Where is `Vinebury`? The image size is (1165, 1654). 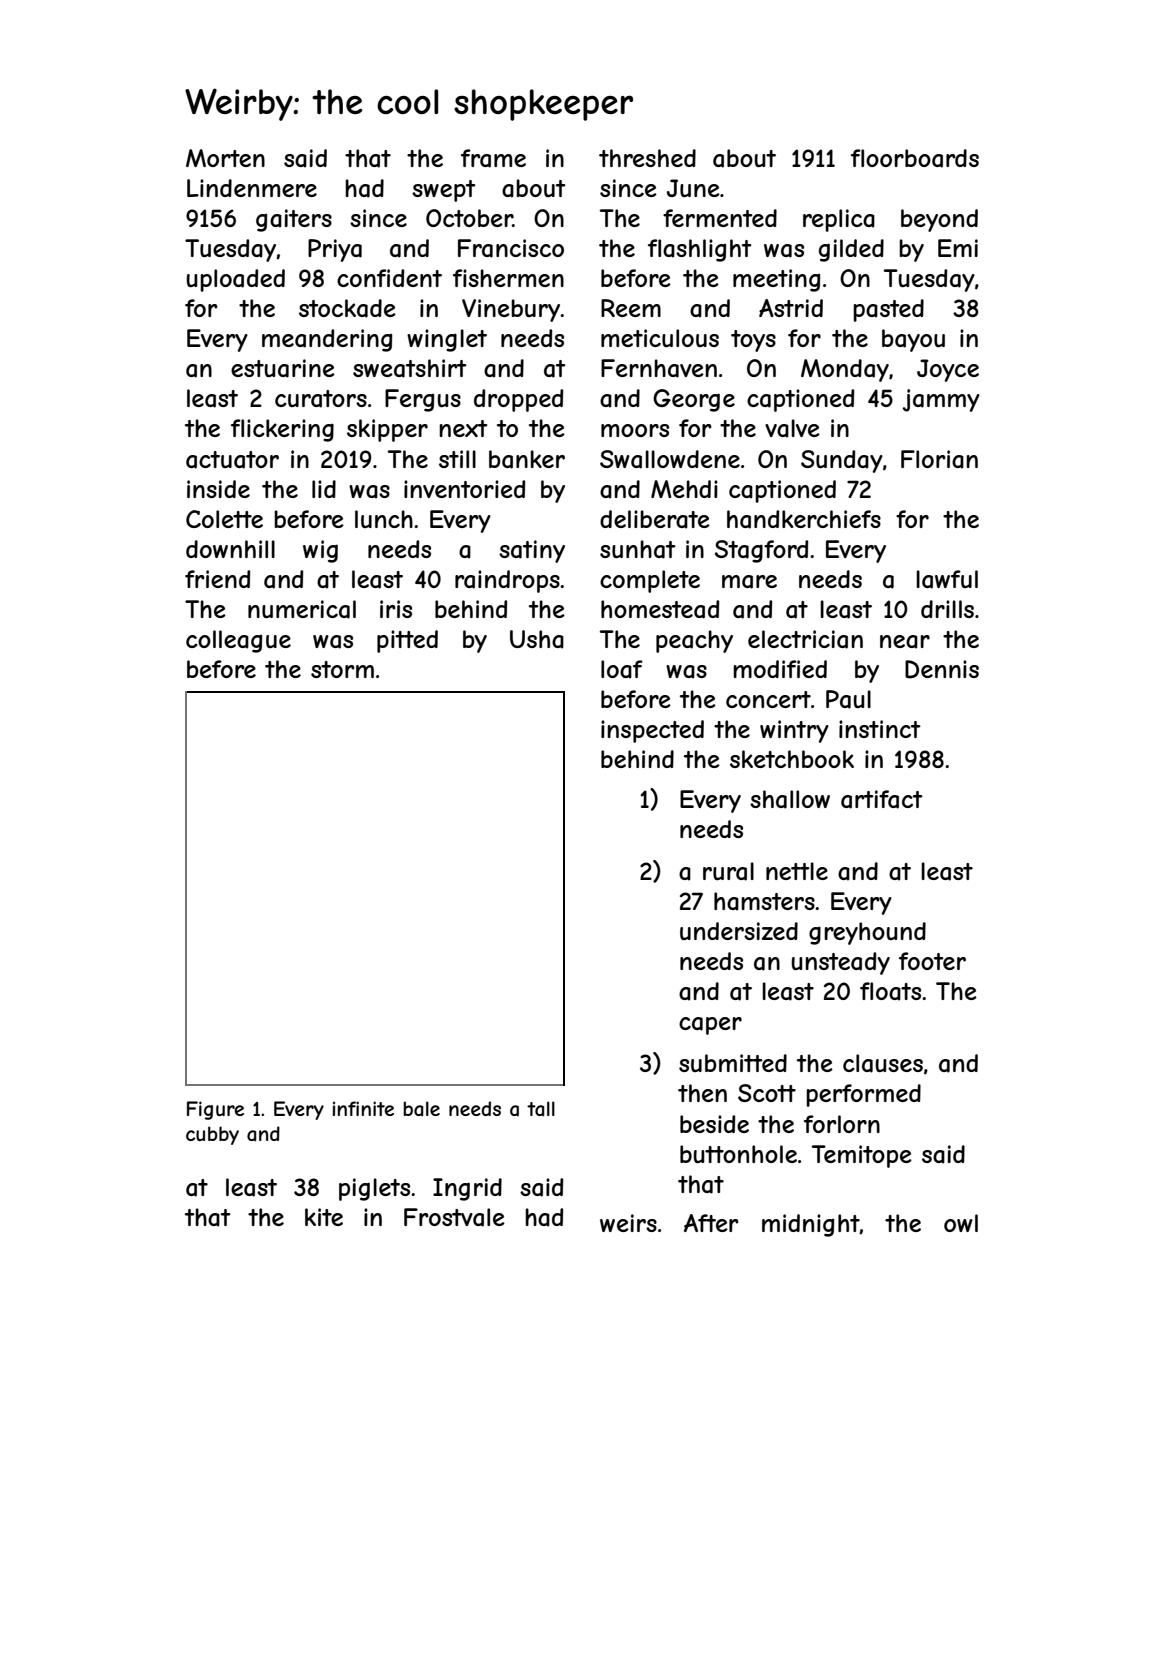
Vinebury is located at coordinates (511, 310).
